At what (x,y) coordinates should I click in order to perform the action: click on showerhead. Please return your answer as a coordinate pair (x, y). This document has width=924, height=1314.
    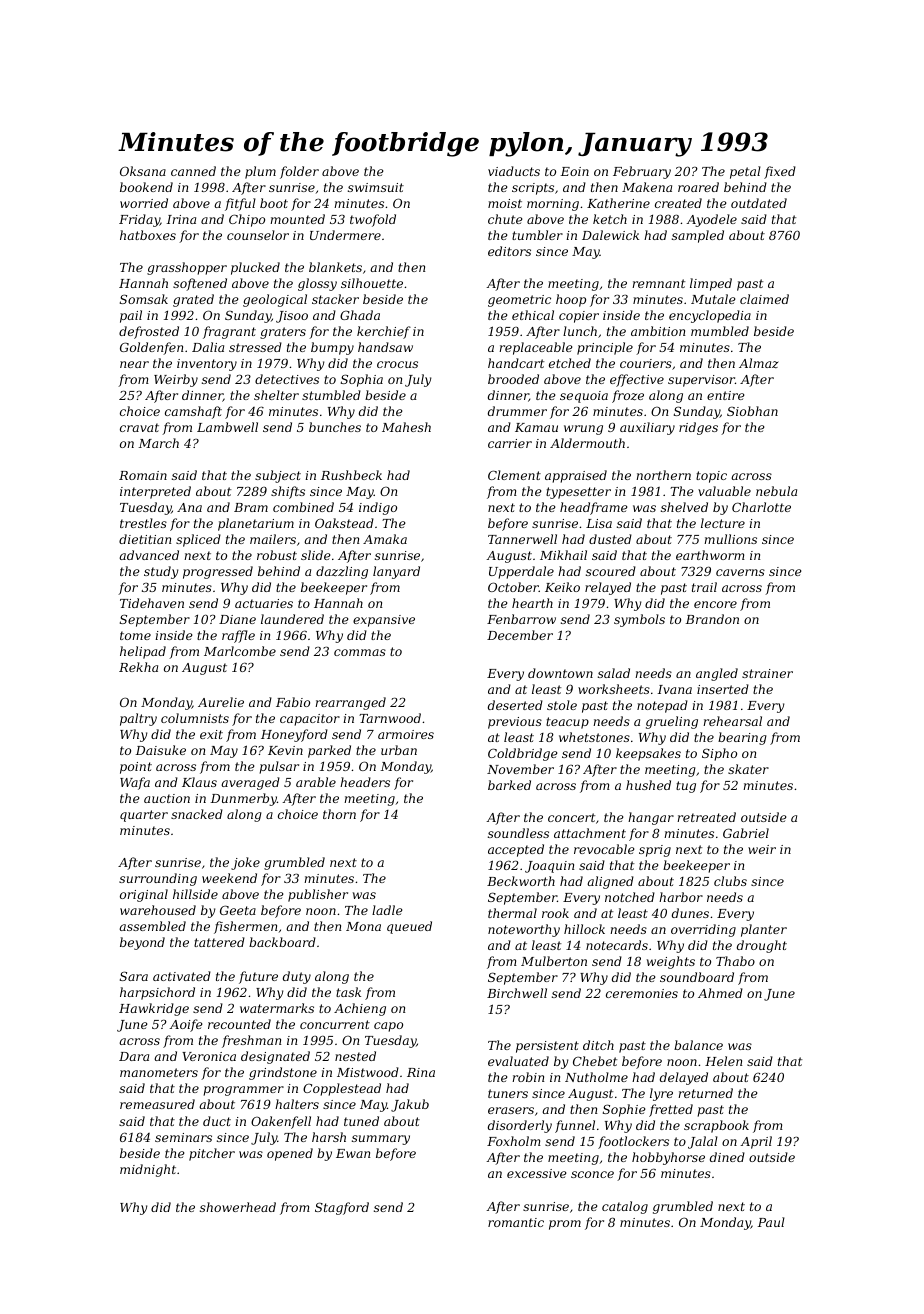
    Looking at the image, I should click on (238, 1207).
